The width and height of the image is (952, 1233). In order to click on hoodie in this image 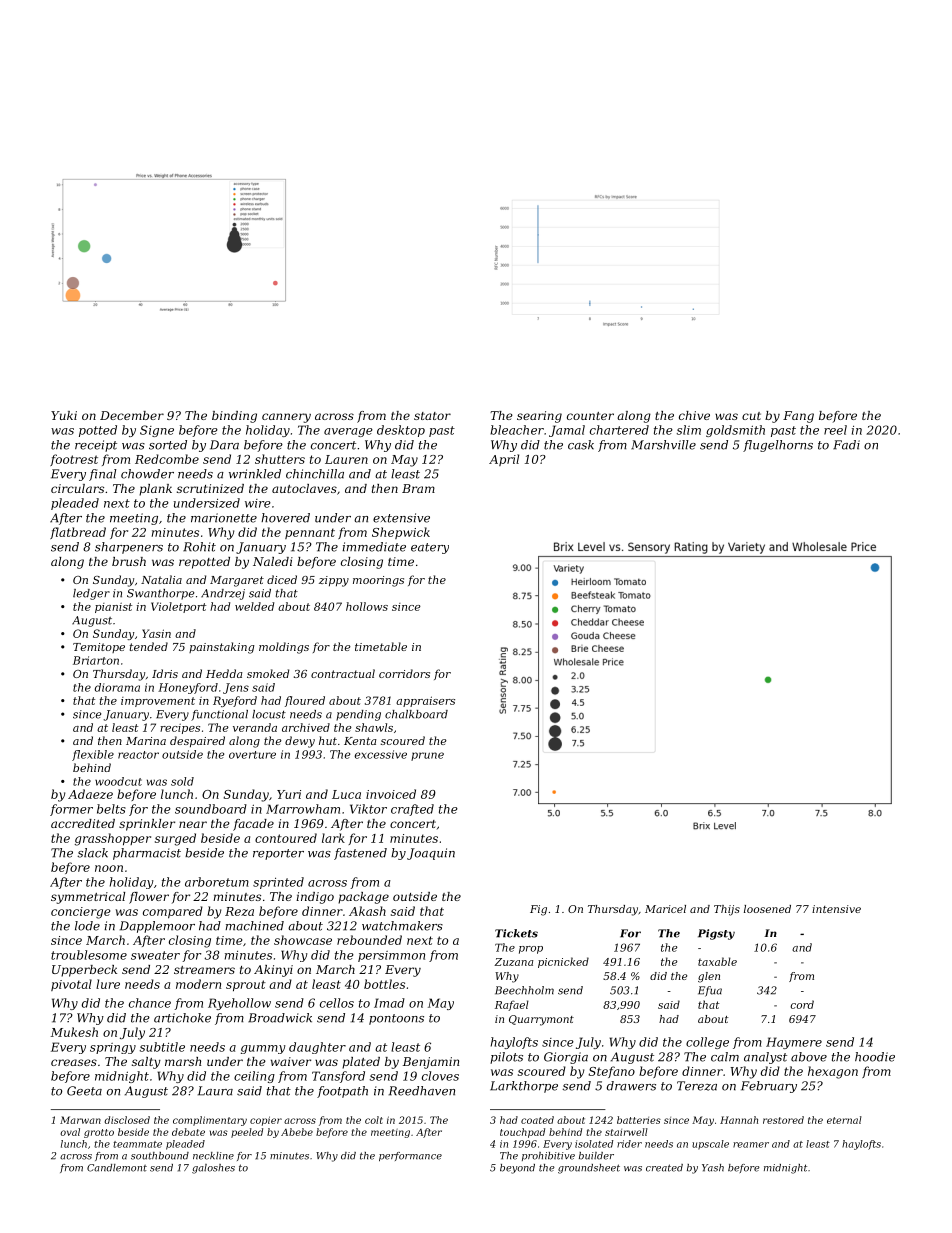, I will do `click(875, 1057)`.
